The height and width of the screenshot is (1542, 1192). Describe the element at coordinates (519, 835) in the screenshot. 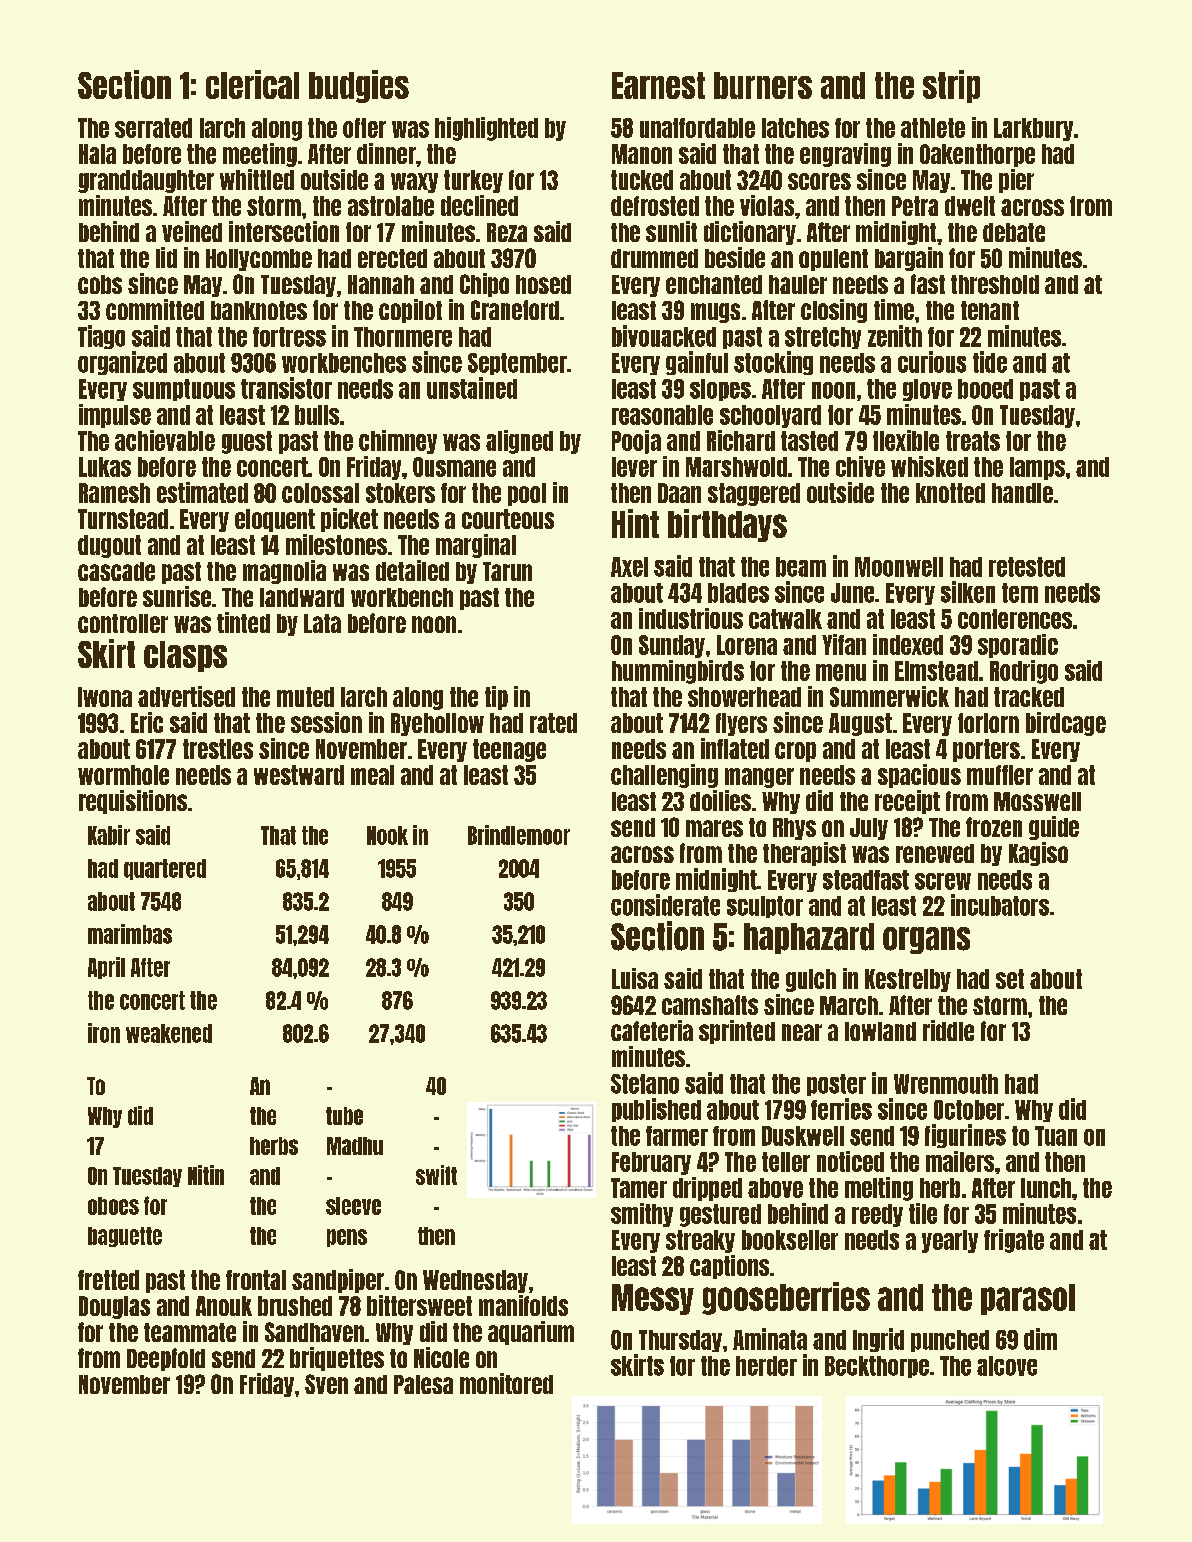

I see `Brindlemoor` at that location.
